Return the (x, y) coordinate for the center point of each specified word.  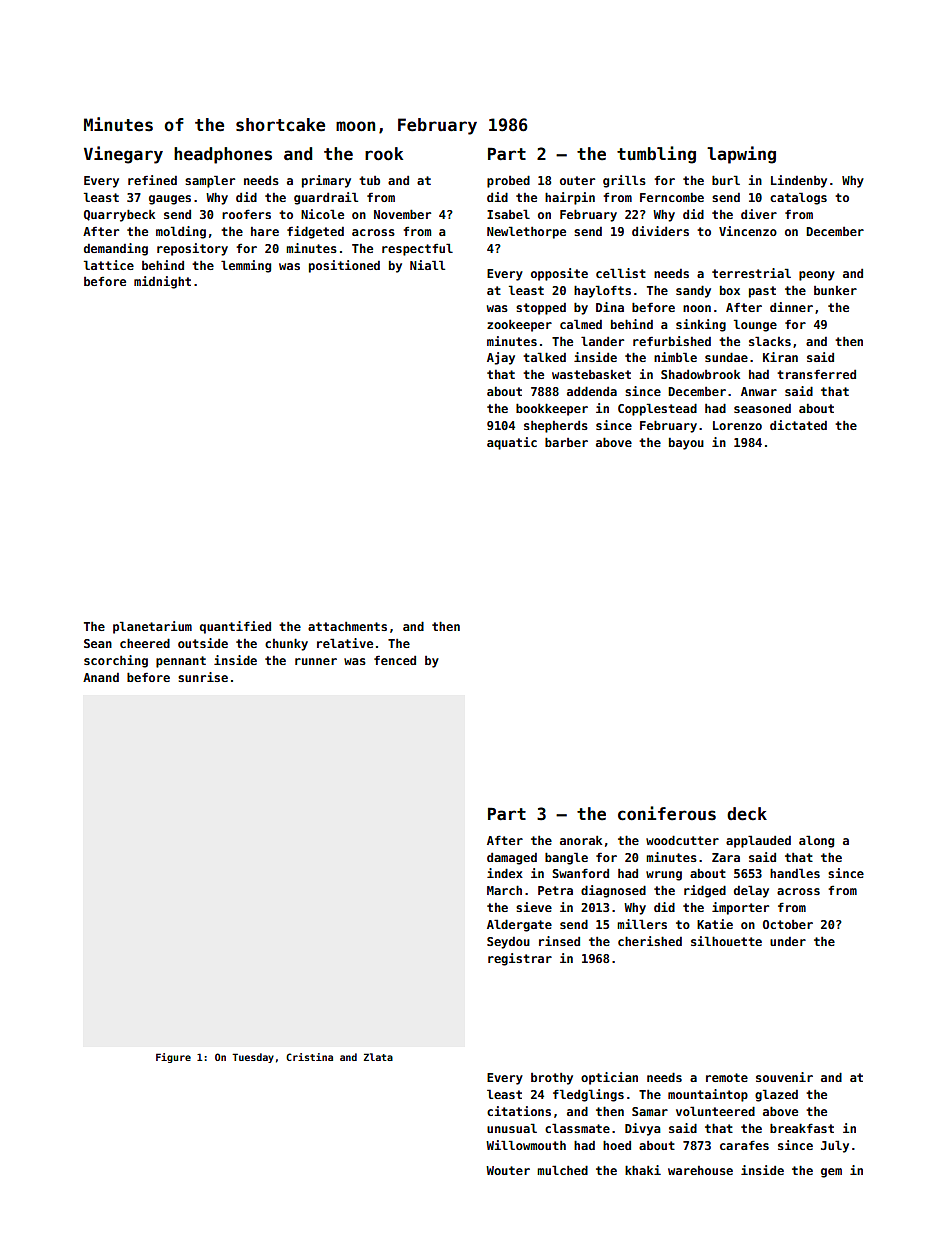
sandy (693, 291)
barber (566, 442)
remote (727, 1077)
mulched (562, 1170)
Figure (173, 1058)
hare (265, 231)
